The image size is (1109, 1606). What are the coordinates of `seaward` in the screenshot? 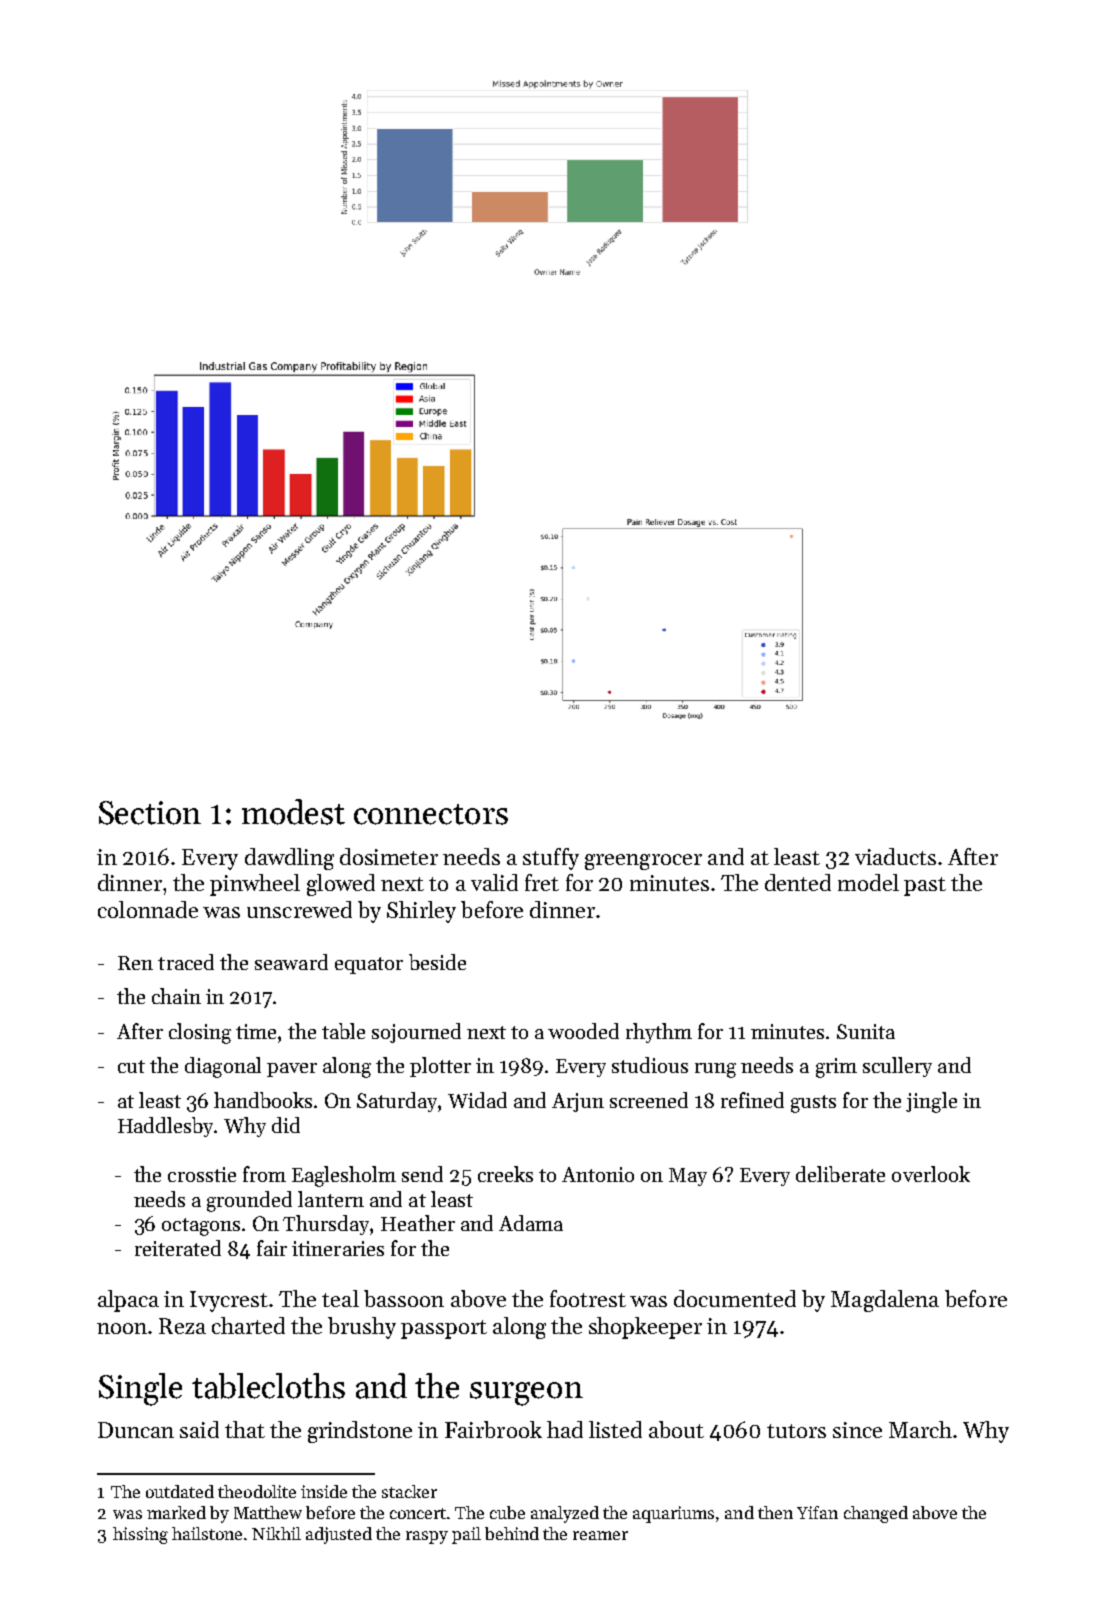 It's located at (291, 962).
